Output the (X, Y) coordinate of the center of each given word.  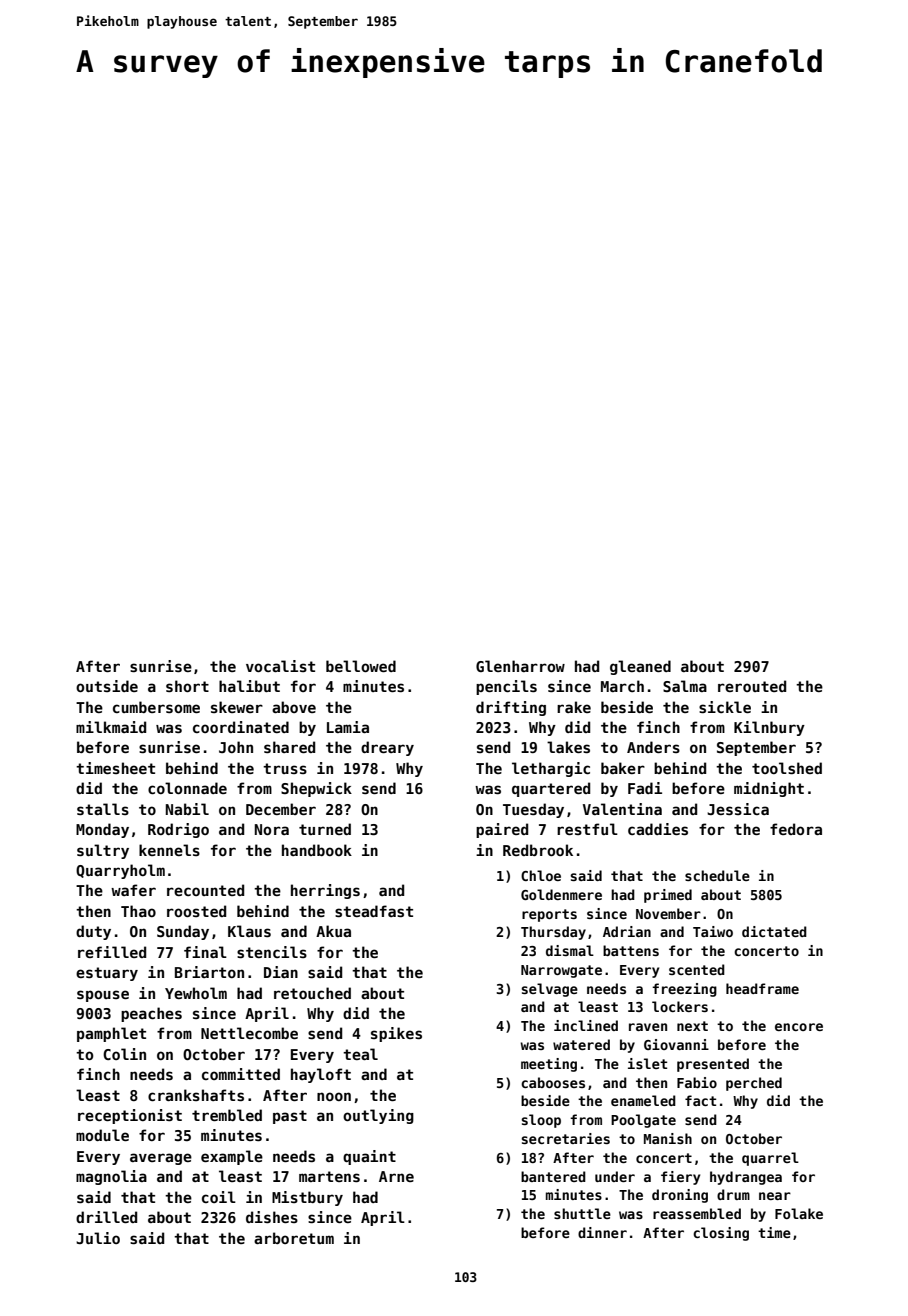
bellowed (361, 666)
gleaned (640, 667)
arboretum (294, 1238)
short (187, 686)
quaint (369, 1157)
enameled (643, 1100)
